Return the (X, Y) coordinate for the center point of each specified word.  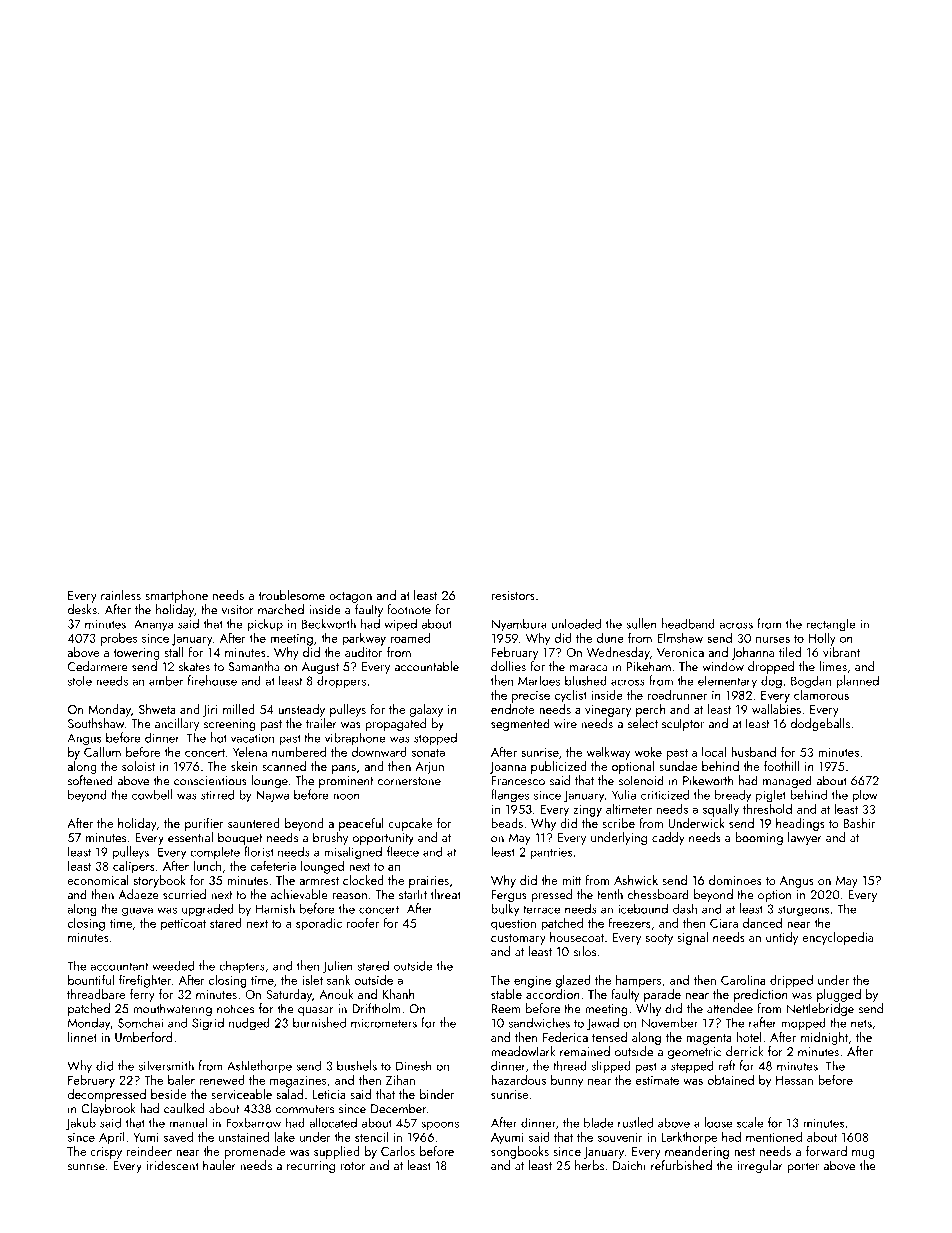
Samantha (254, 666)
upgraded (208, 910)
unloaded (576, 623)
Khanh (399, 994)
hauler (219, 1165)
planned (857, 681)
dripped (791, 981)
